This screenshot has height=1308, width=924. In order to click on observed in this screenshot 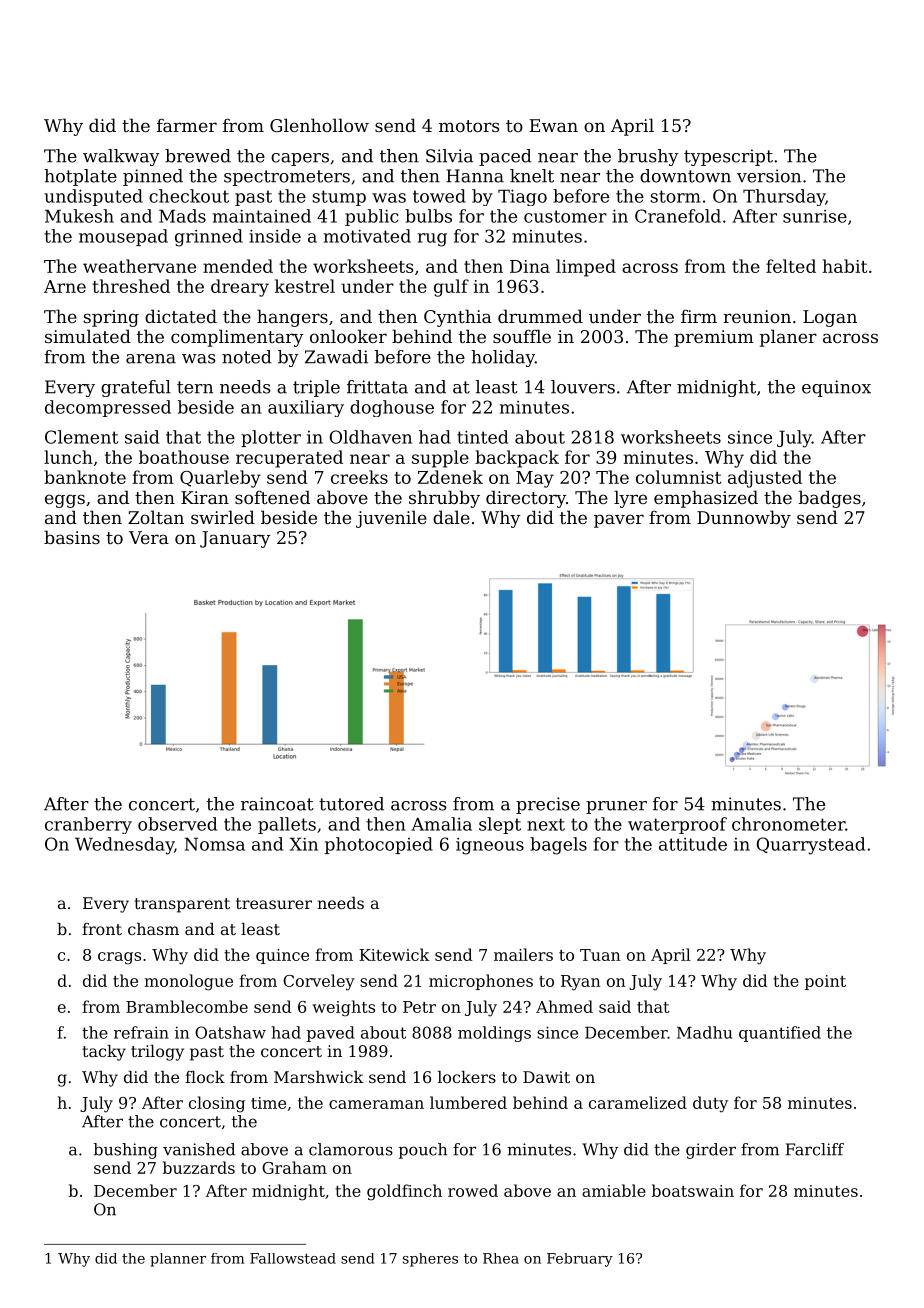, I will do `click(177, 824)`.
